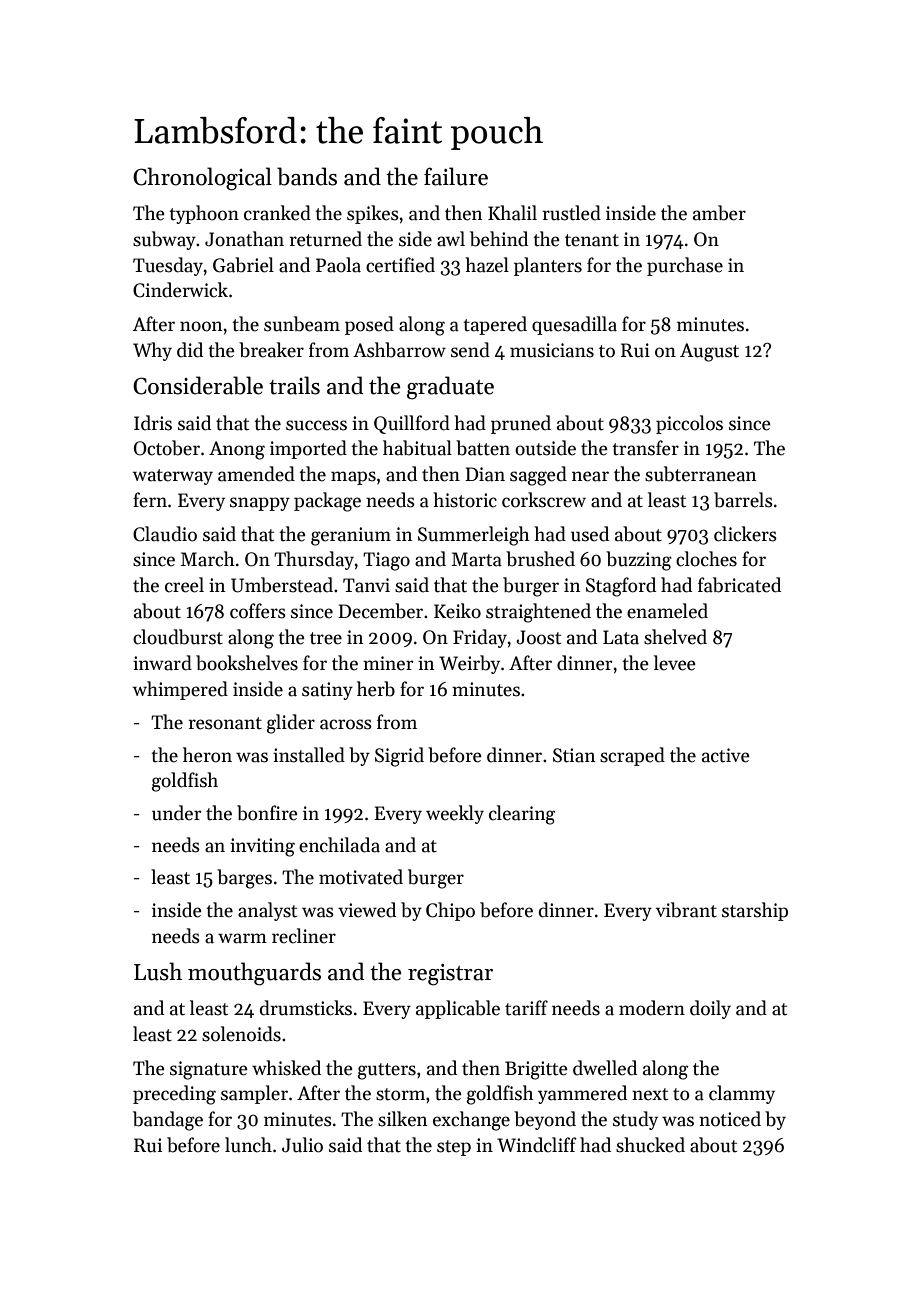 Image resolution: width=924 pixels, height=1314 pixels. What do you see at coordinates (457, 611) in the document?
I see `Keiko` at bounding box center [457, 611].
